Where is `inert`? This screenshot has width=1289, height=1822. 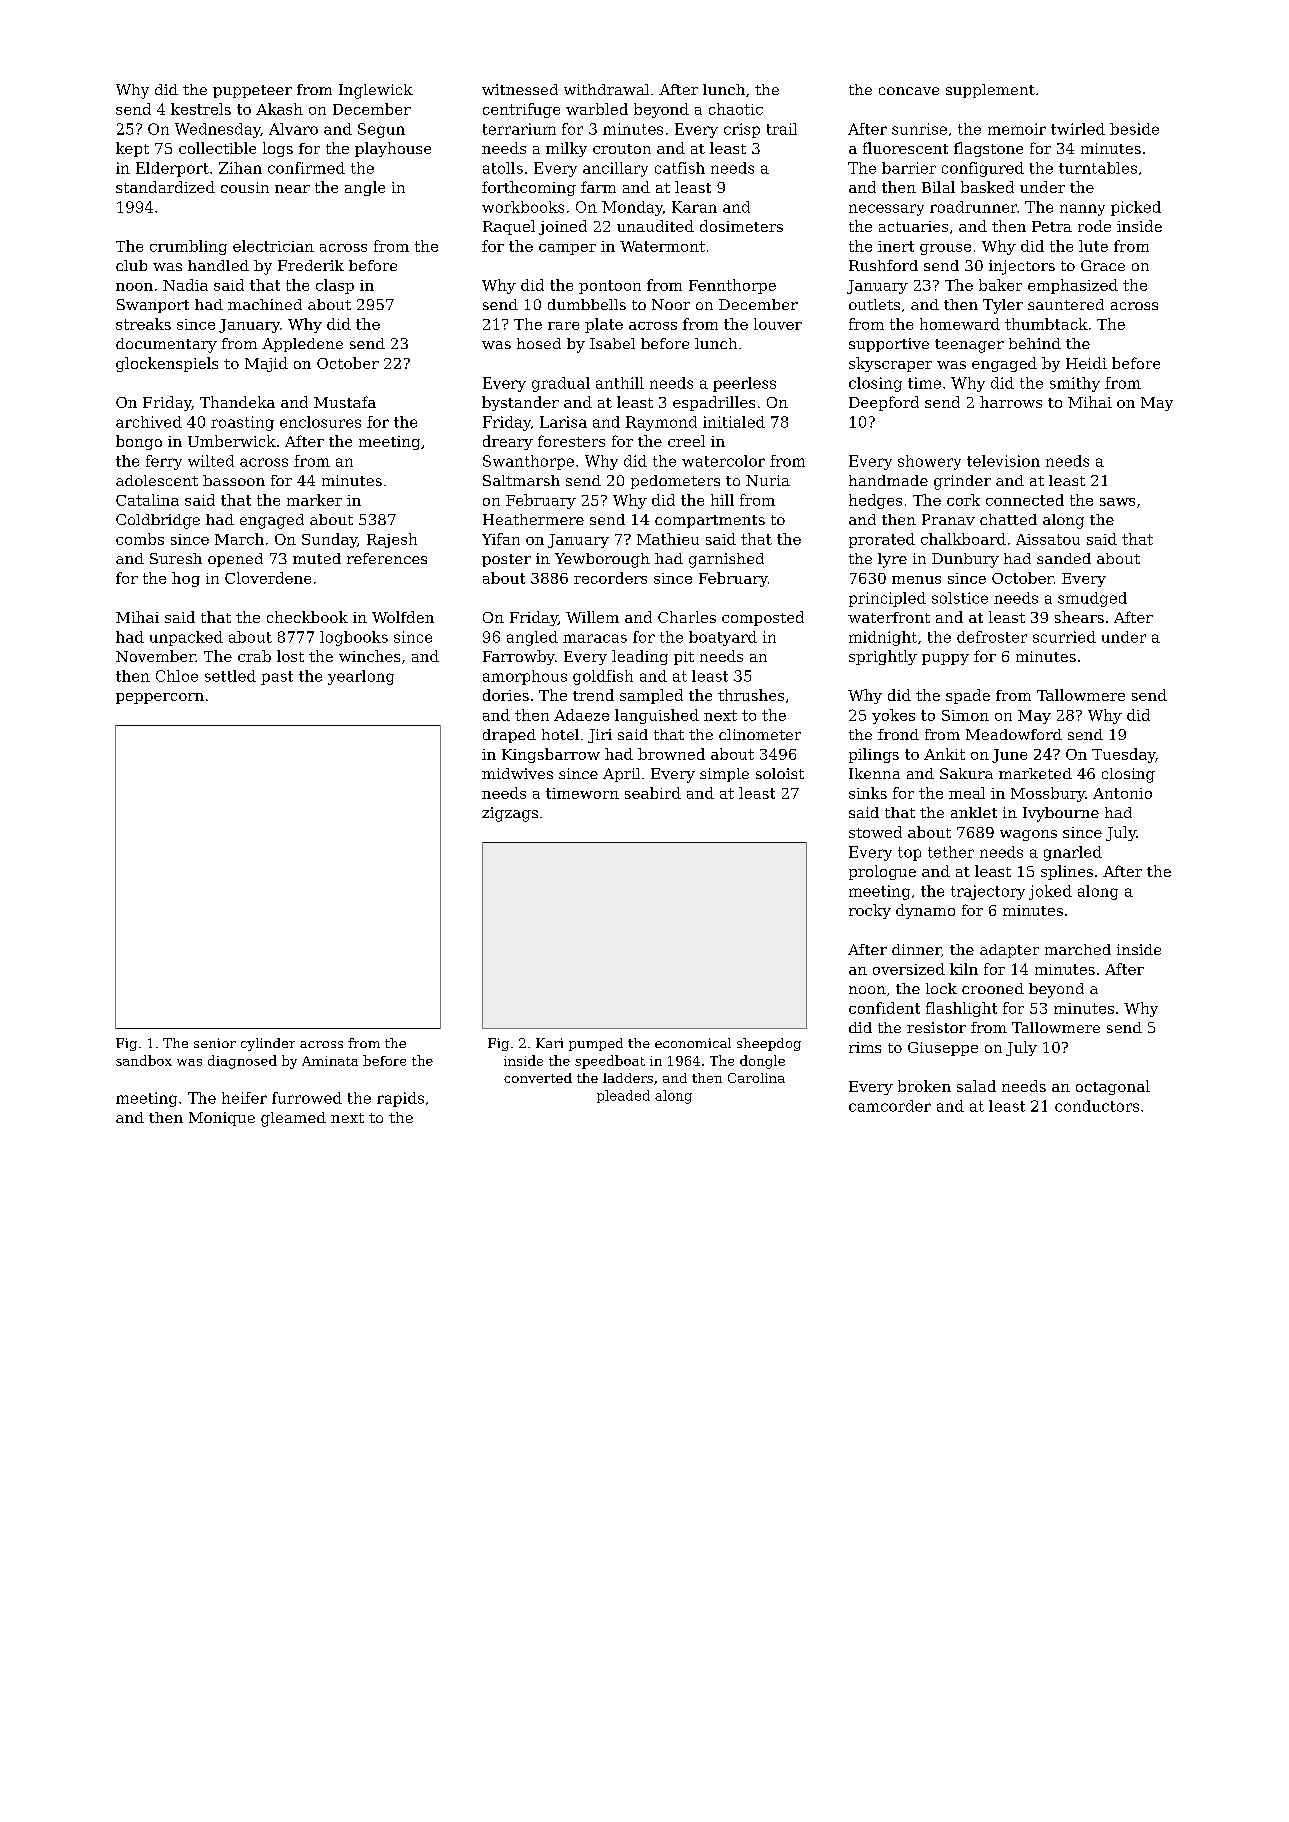 inert is located at coordinates (896, 246).
